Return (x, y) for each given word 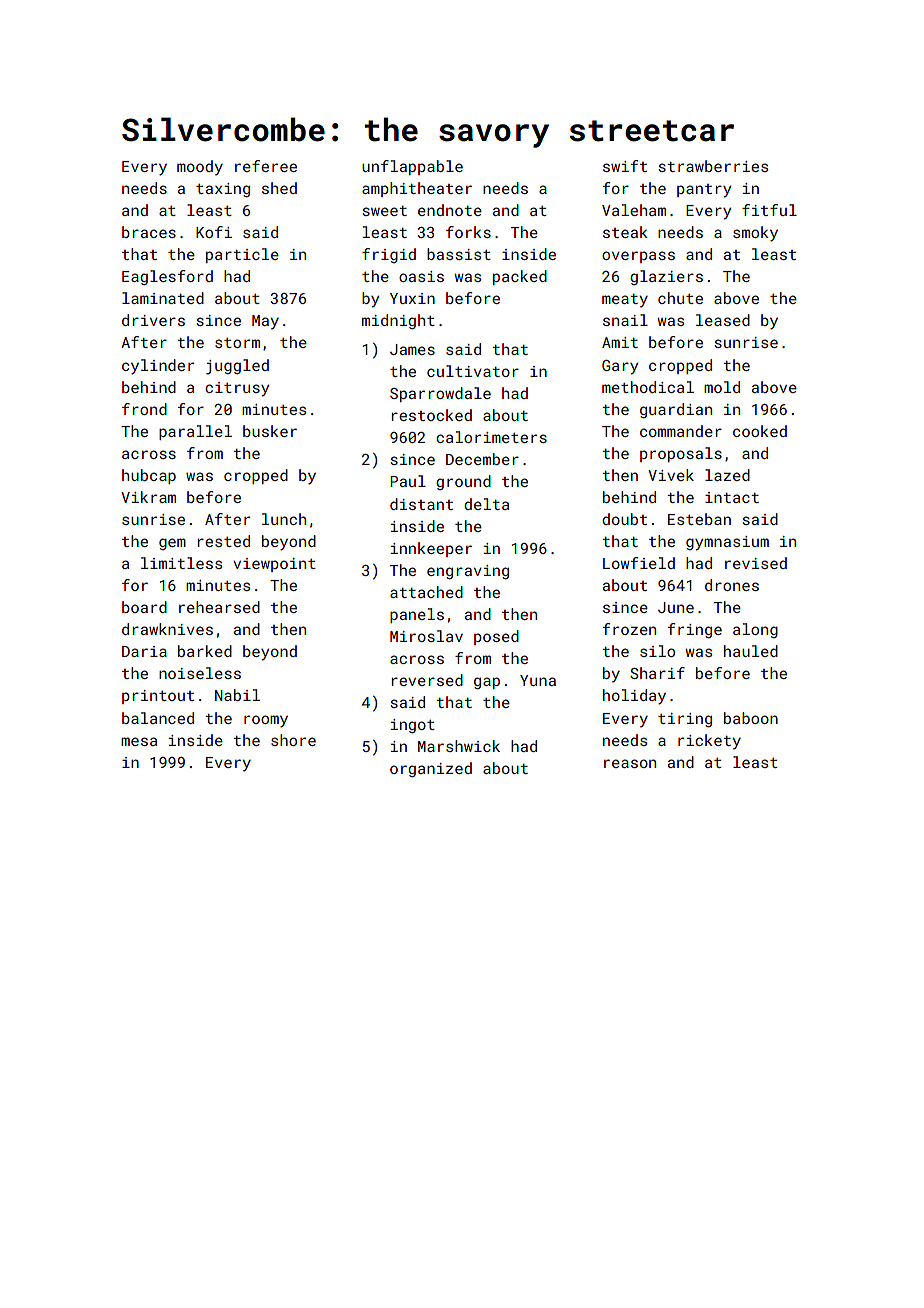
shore (293, 740)
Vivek (671, 475)
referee (266, 166)
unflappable (412, 167)
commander (681, 431)
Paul (408, 481)
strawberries (713, 166)
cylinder (158, 367)
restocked (431, 415)
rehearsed (219, 607)
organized (431, 769)
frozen (629, 629)
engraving (468, 572)
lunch (284, 519)
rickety (709, 741)
